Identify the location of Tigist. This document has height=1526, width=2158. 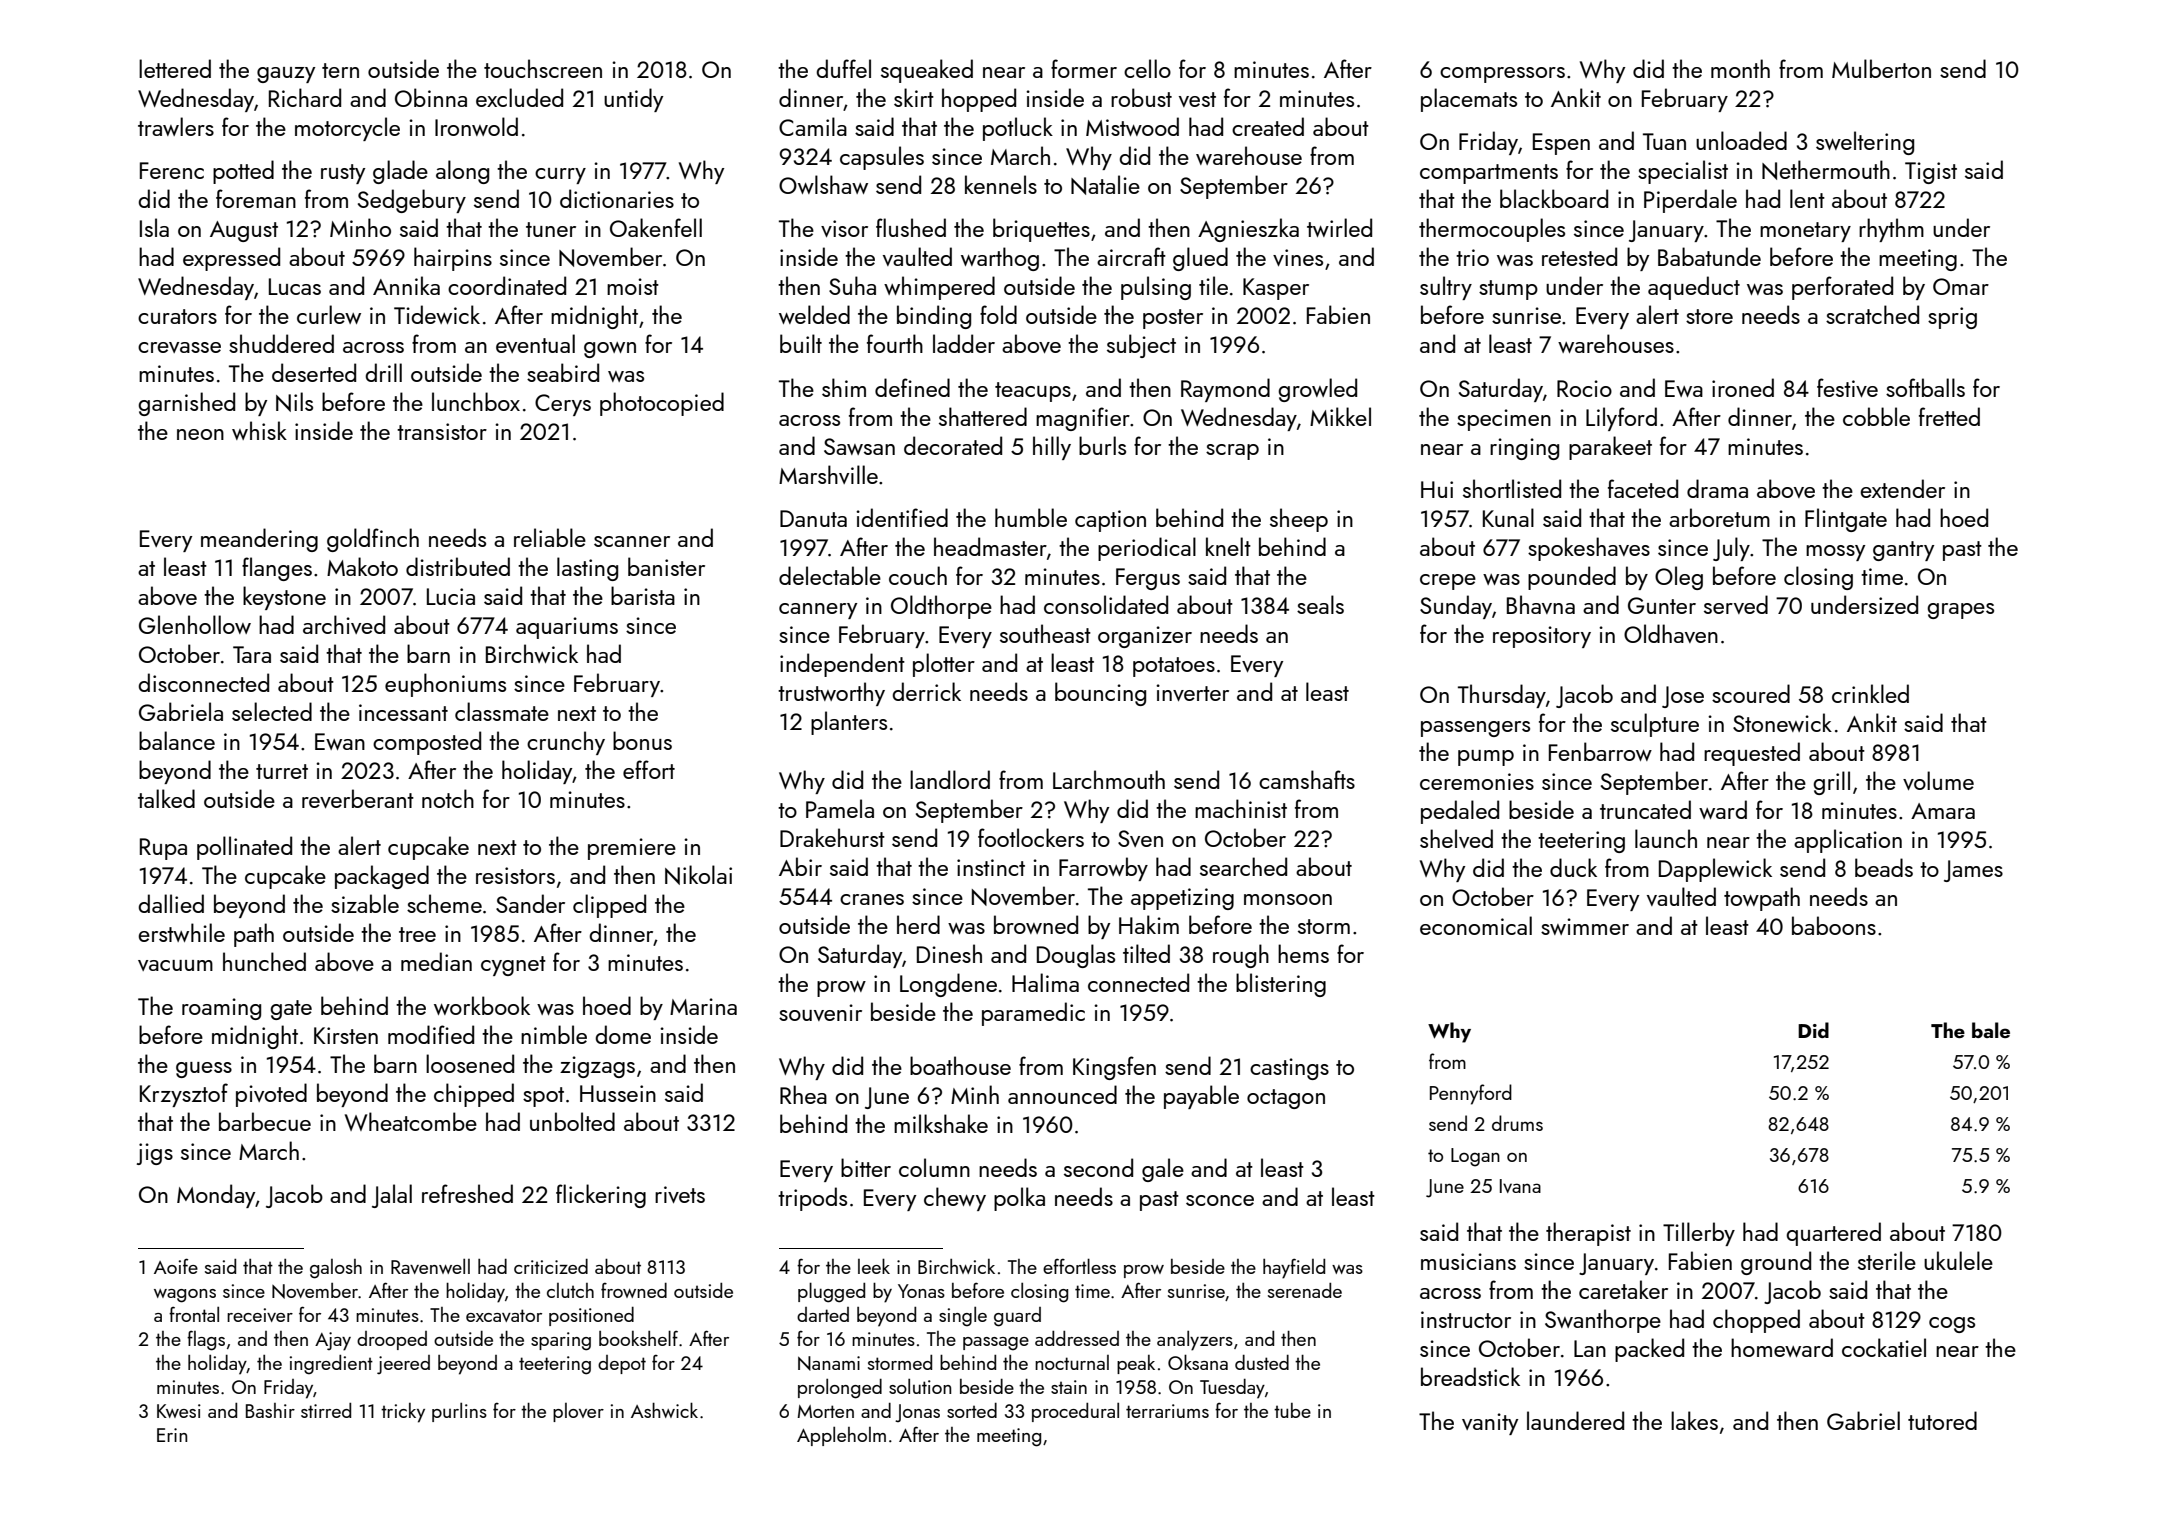
(1931, 173).
